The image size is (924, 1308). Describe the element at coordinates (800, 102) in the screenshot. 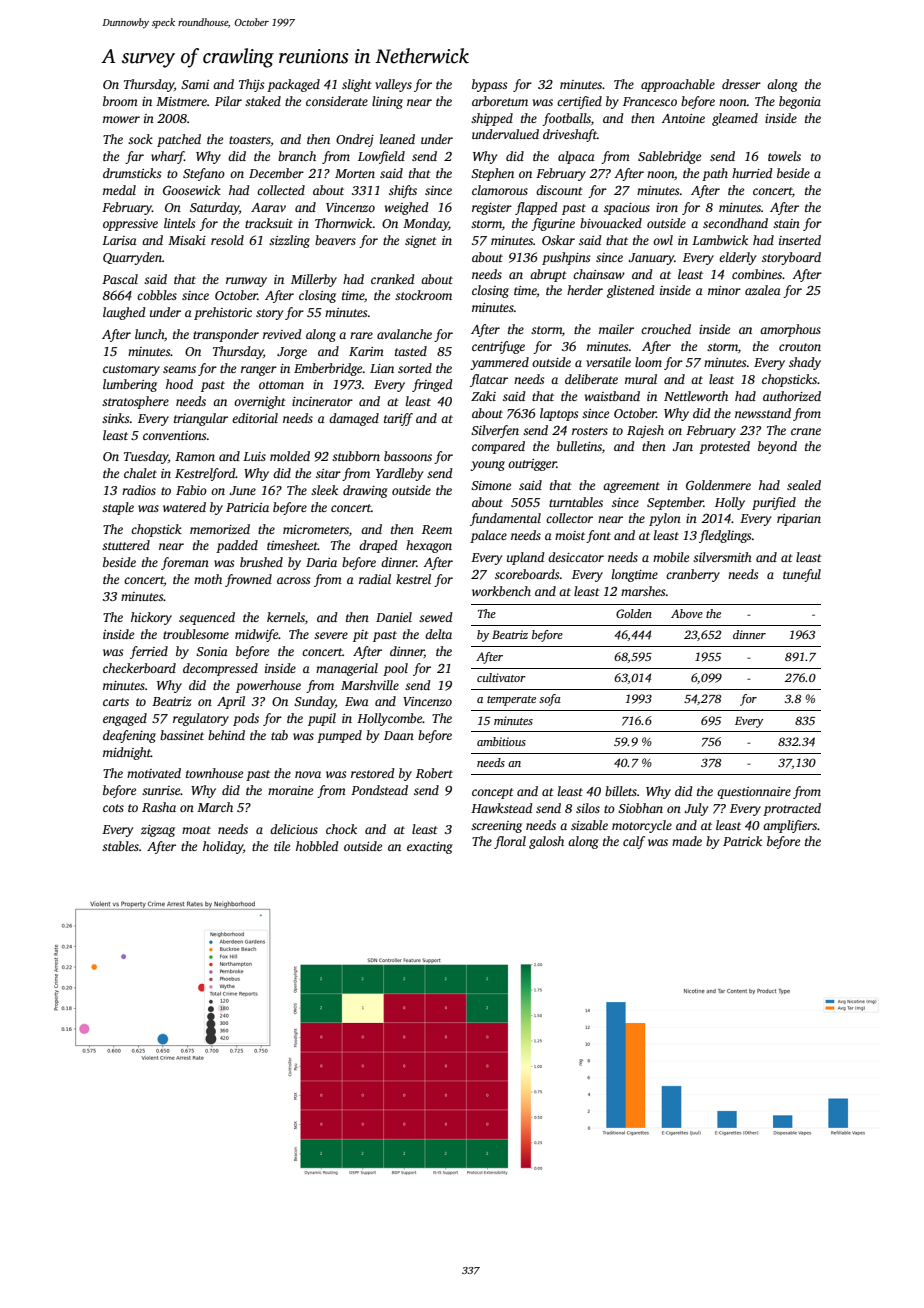

I see `begonia` at that location.
